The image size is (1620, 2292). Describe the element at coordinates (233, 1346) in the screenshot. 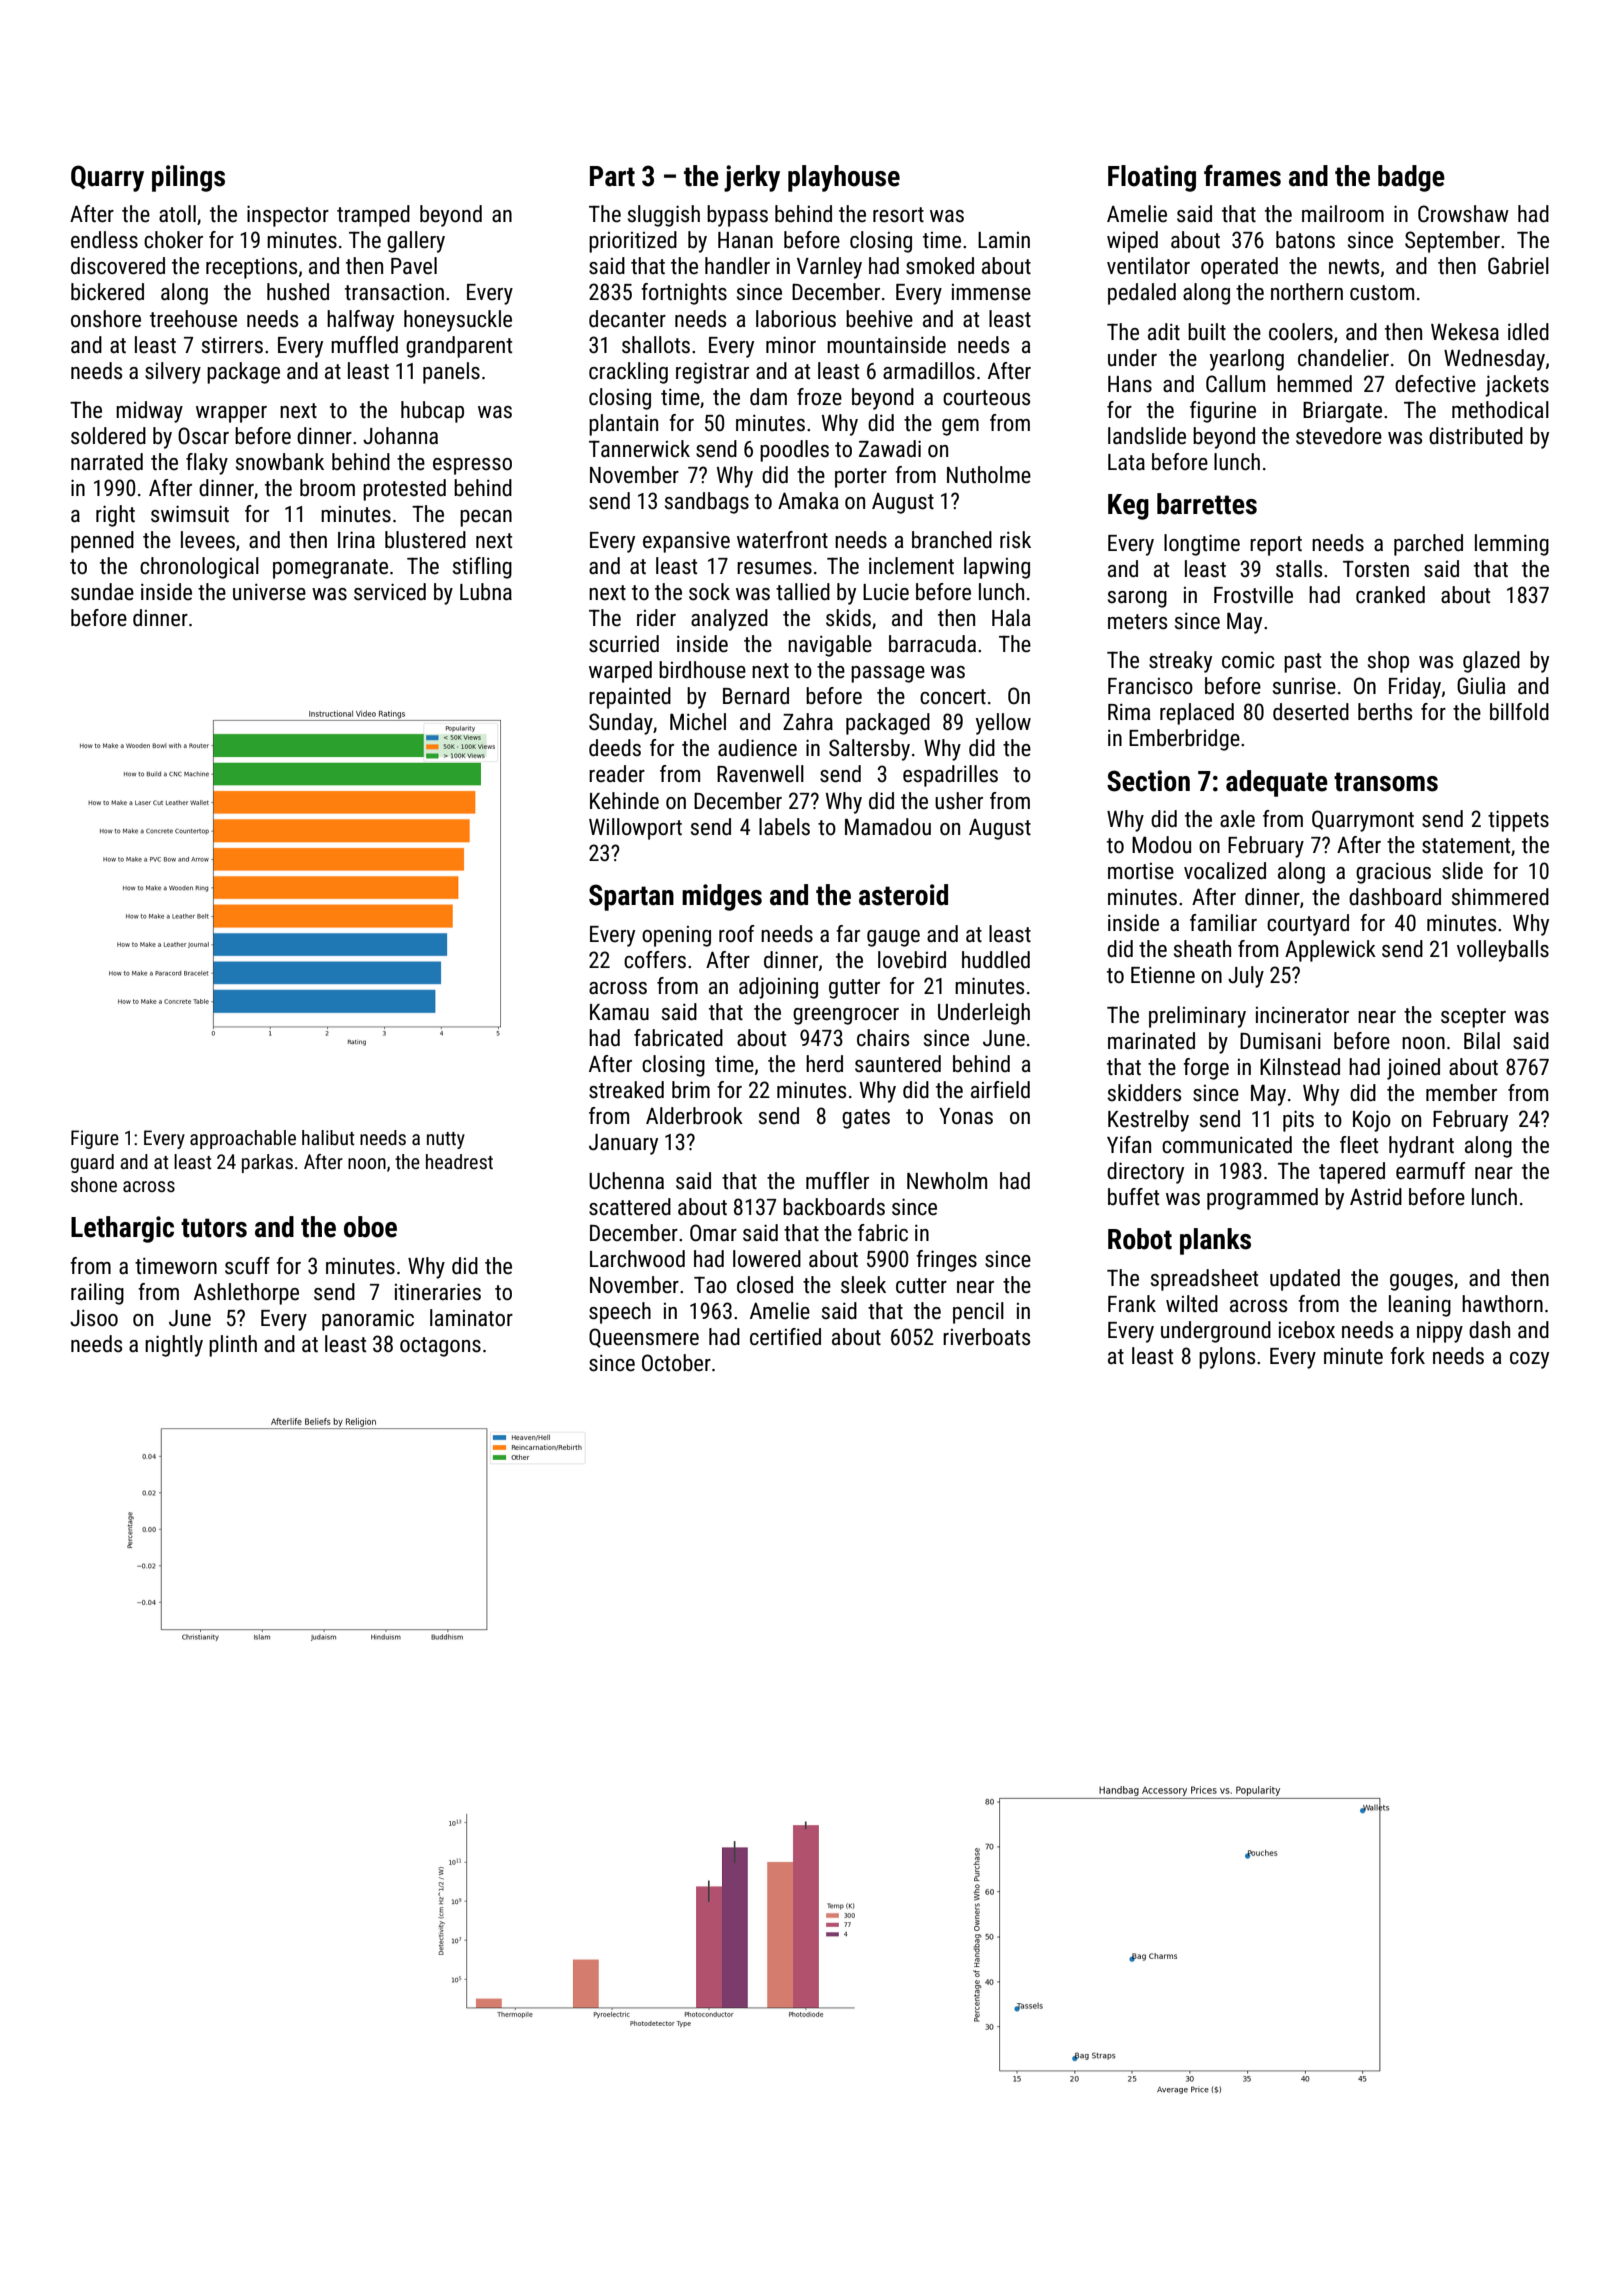

I see `plinth` at that location.
